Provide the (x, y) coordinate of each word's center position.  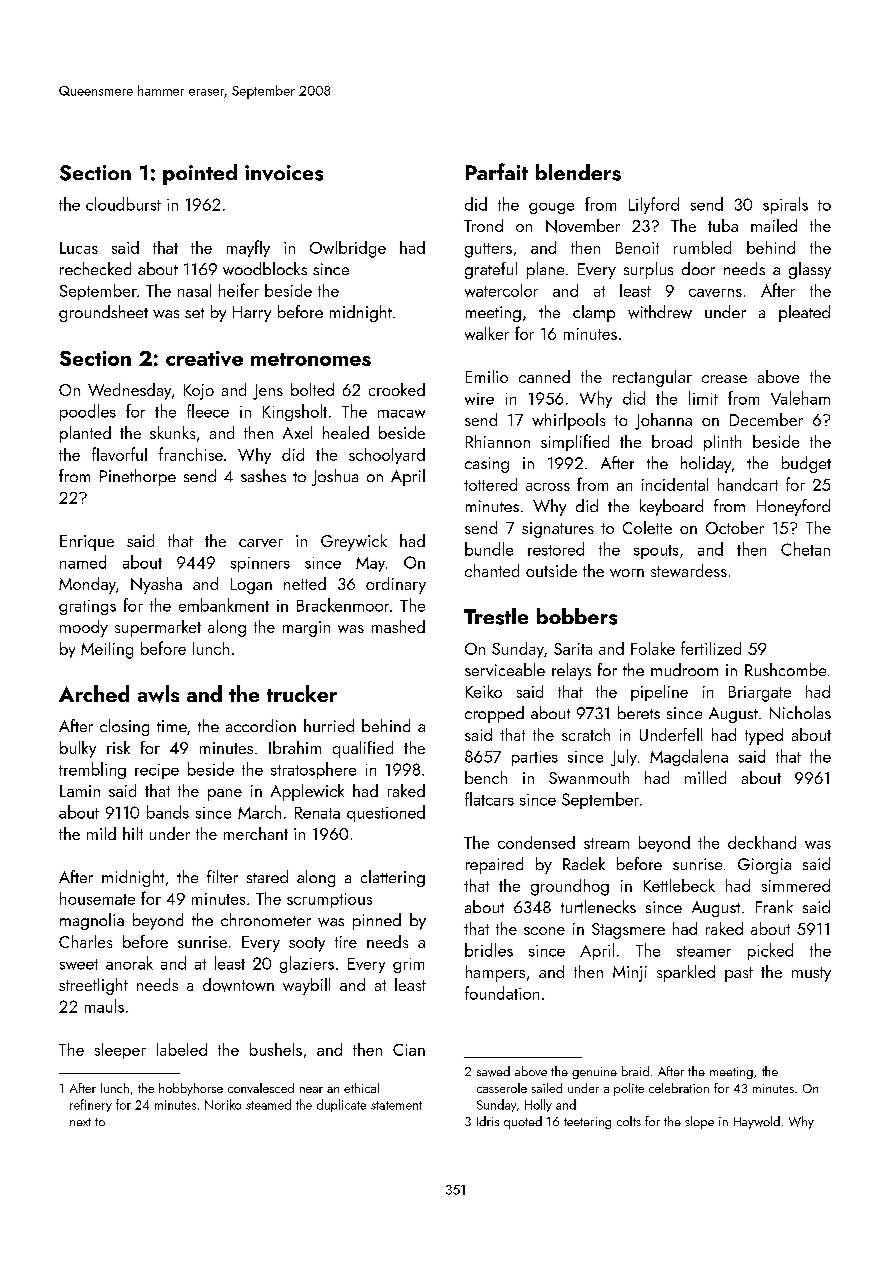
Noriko (223, 1104)
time (172, 726)
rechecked (95, 268)
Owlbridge (348, 249)
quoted (523, 1122)
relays (571, 671)
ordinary (396, 585)
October (735, 527)
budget (806, 464)
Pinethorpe (138, 477)
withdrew (660, 312)
